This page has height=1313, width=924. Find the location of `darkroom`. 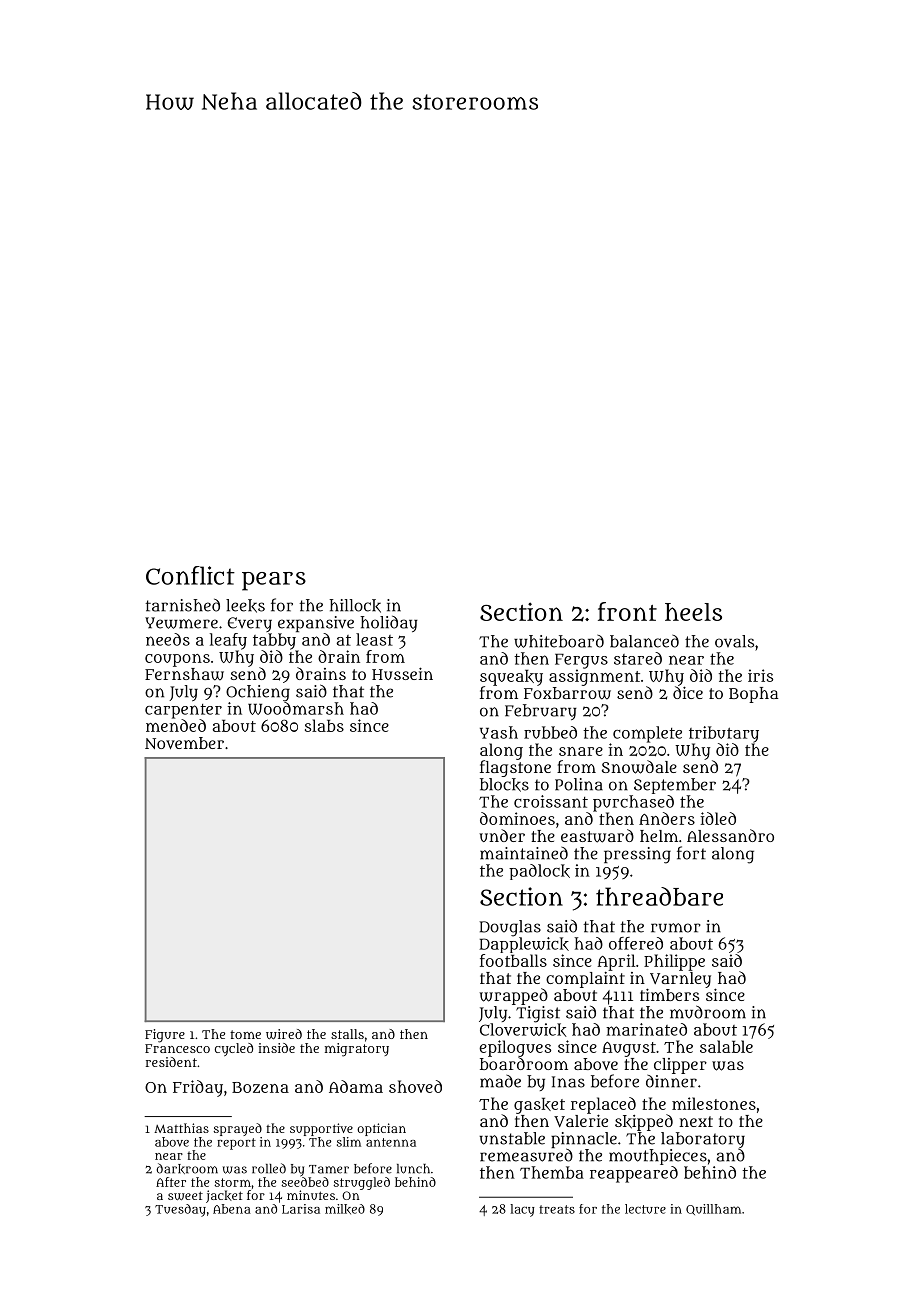

darkroom is located at coordinates (187, 1168).
